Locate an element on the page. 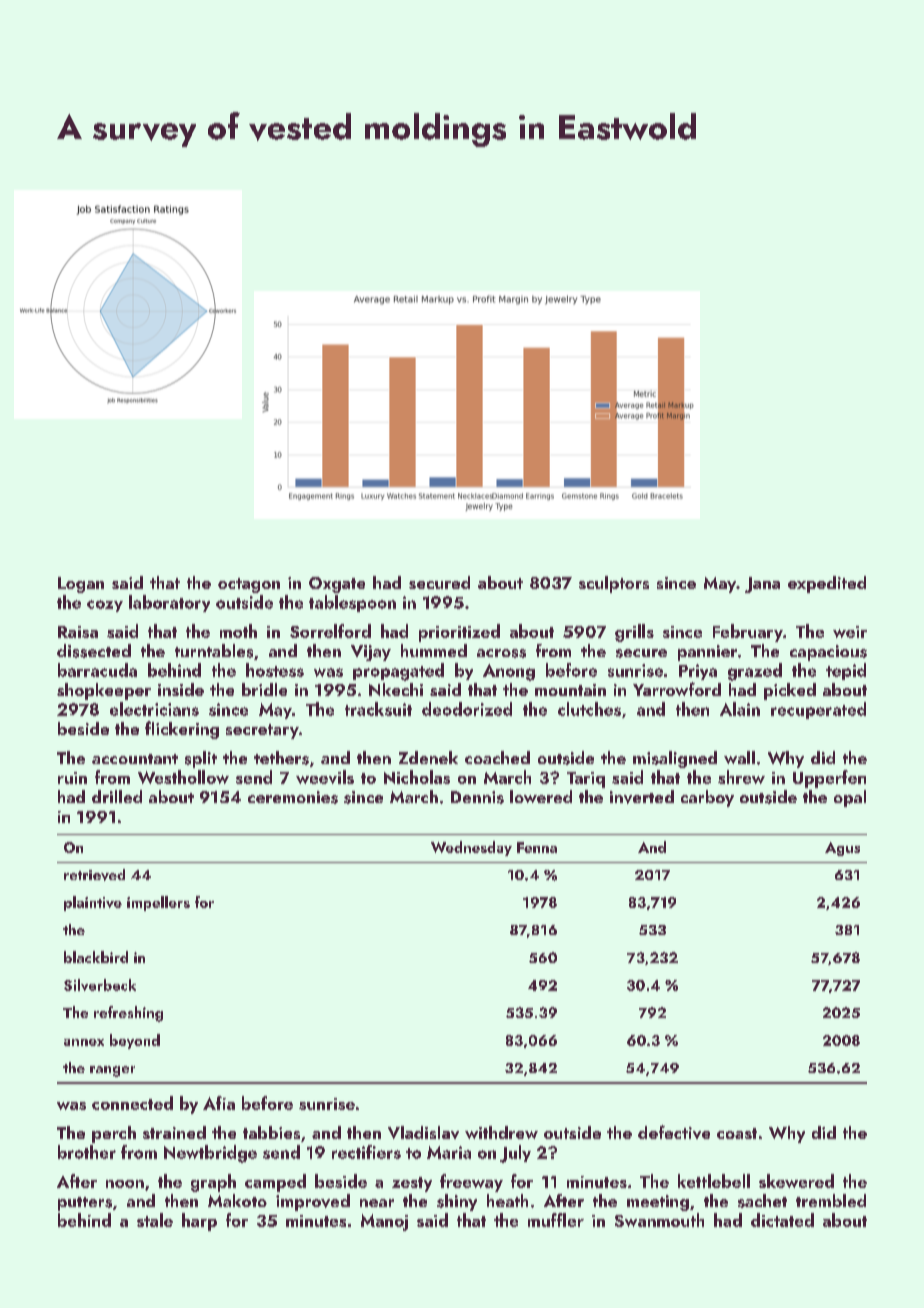 The width and height of the image is (924, 1308). ceremonies is located at coordinates (293, 797).
